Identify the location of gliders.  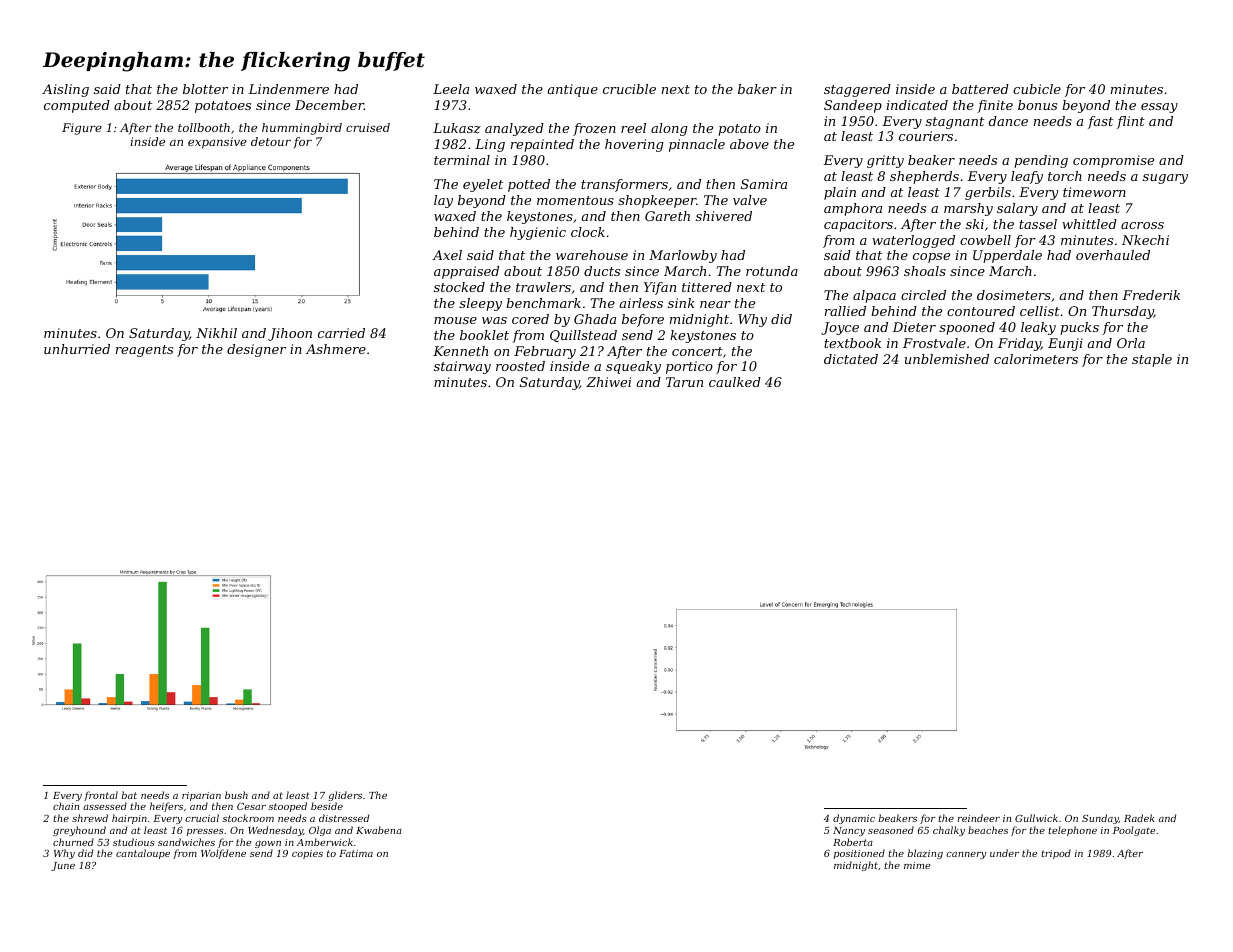
(345, 796).
